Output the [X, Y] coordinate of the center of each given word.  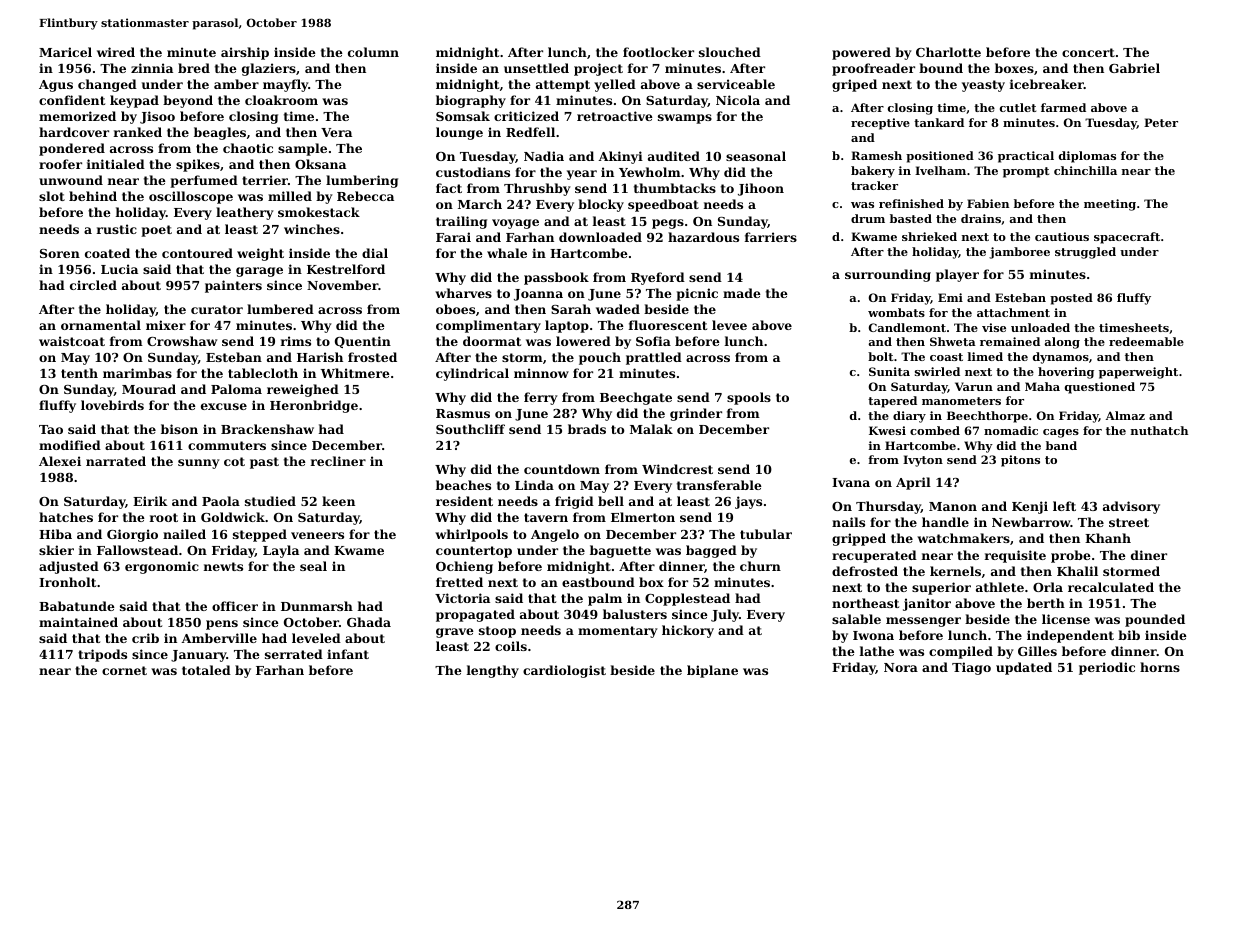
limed [985, 356]
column [373, 52]
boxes [1014, 68]
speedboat [663, 205]
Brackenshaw [267, 429]
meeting [1110, 205]
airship [245, 53]
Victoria [462, 598]
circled [93, 285]
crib [145, 638]
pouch [600, 358]
